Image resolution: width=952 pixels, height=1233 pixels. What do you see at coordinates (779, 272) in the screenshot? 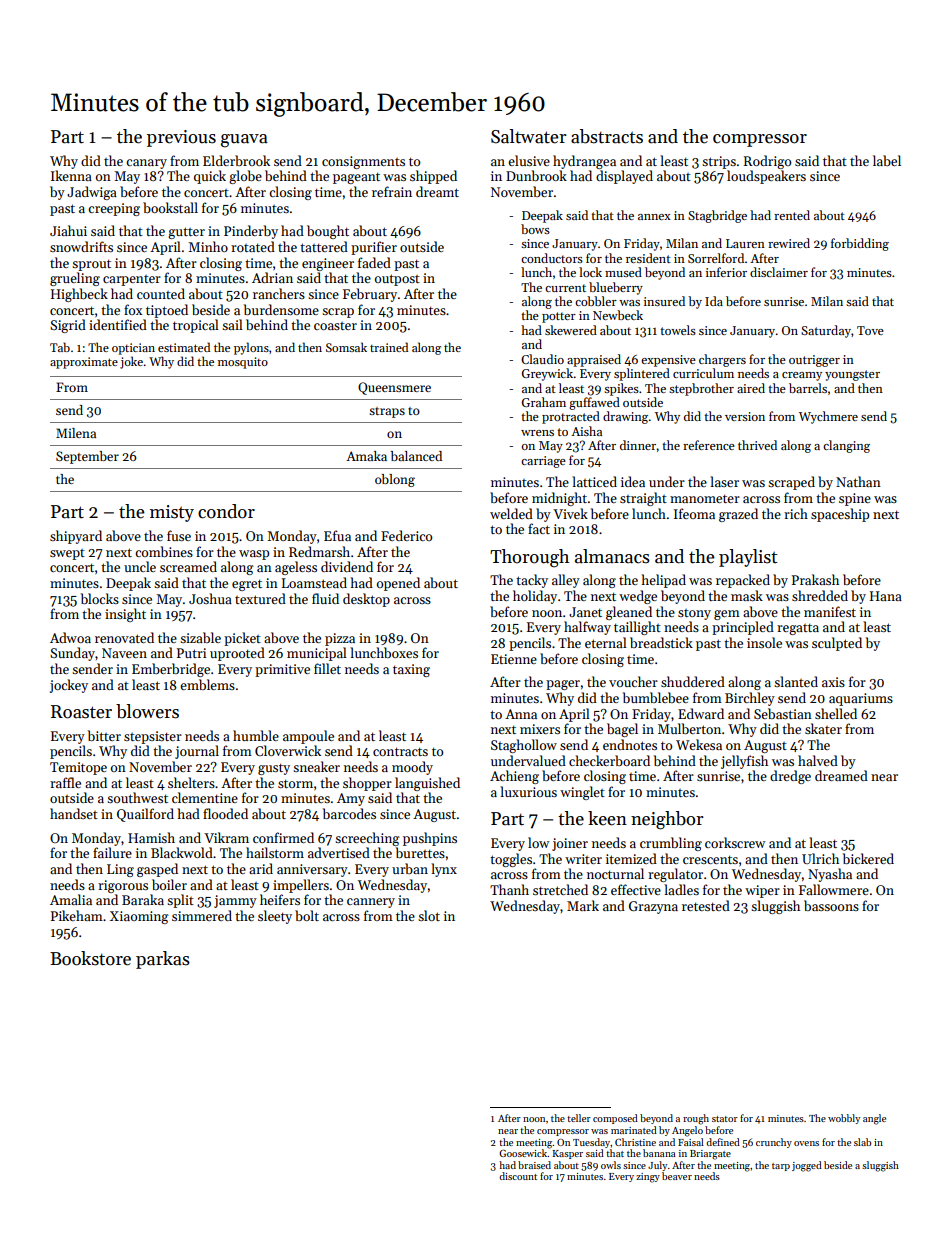
I see `disclaimer` at bounding box center [779, 272].
